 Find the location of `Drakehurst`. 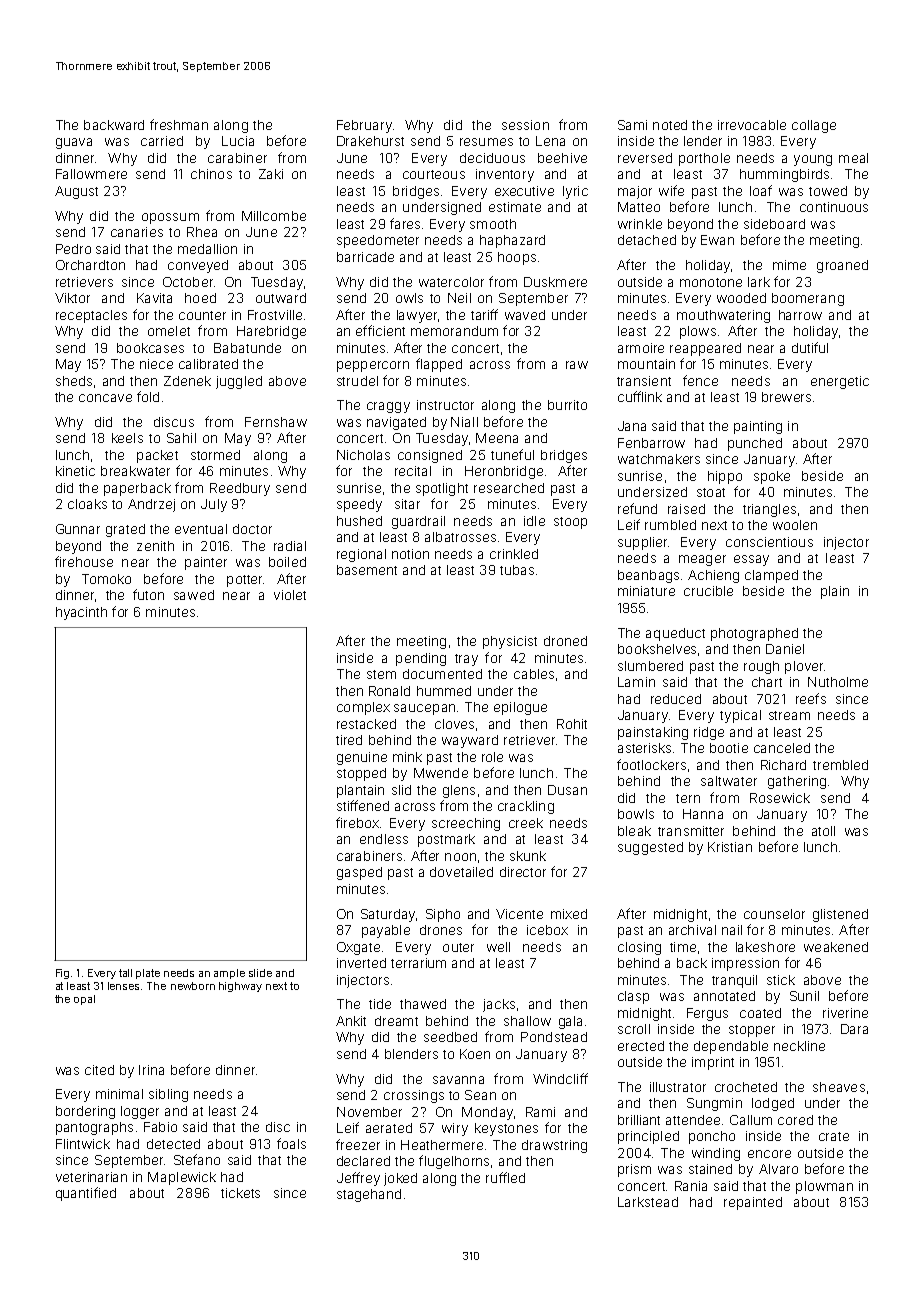

Drakehurst is located at coordinates (370, 141).
